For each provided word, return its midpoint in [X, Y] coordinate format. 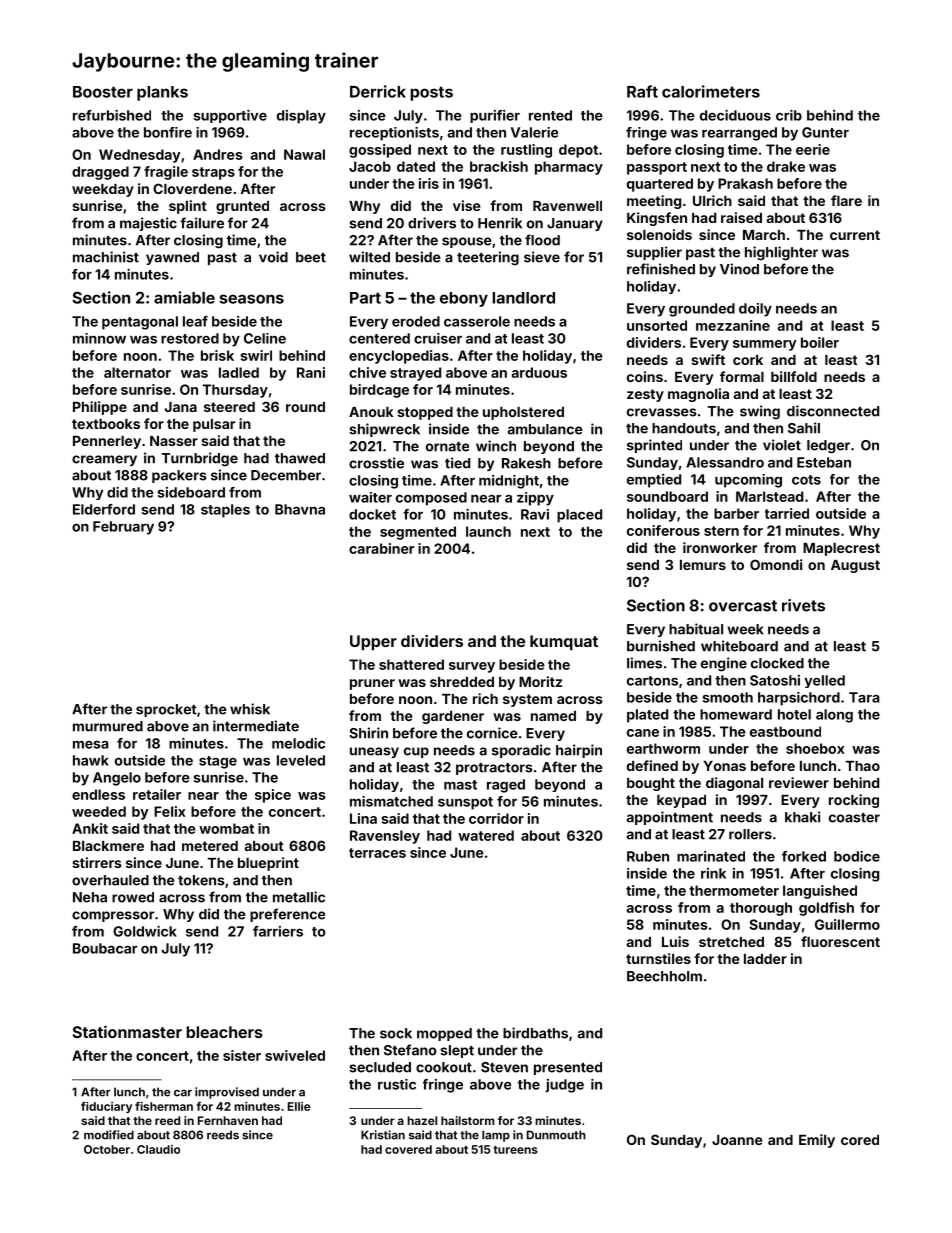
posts [431, 93]
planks [162, 93]
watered [486, 835]
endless [98, 794]
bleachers [224, 1032]
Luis [675, 941]
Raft [642, 91]
